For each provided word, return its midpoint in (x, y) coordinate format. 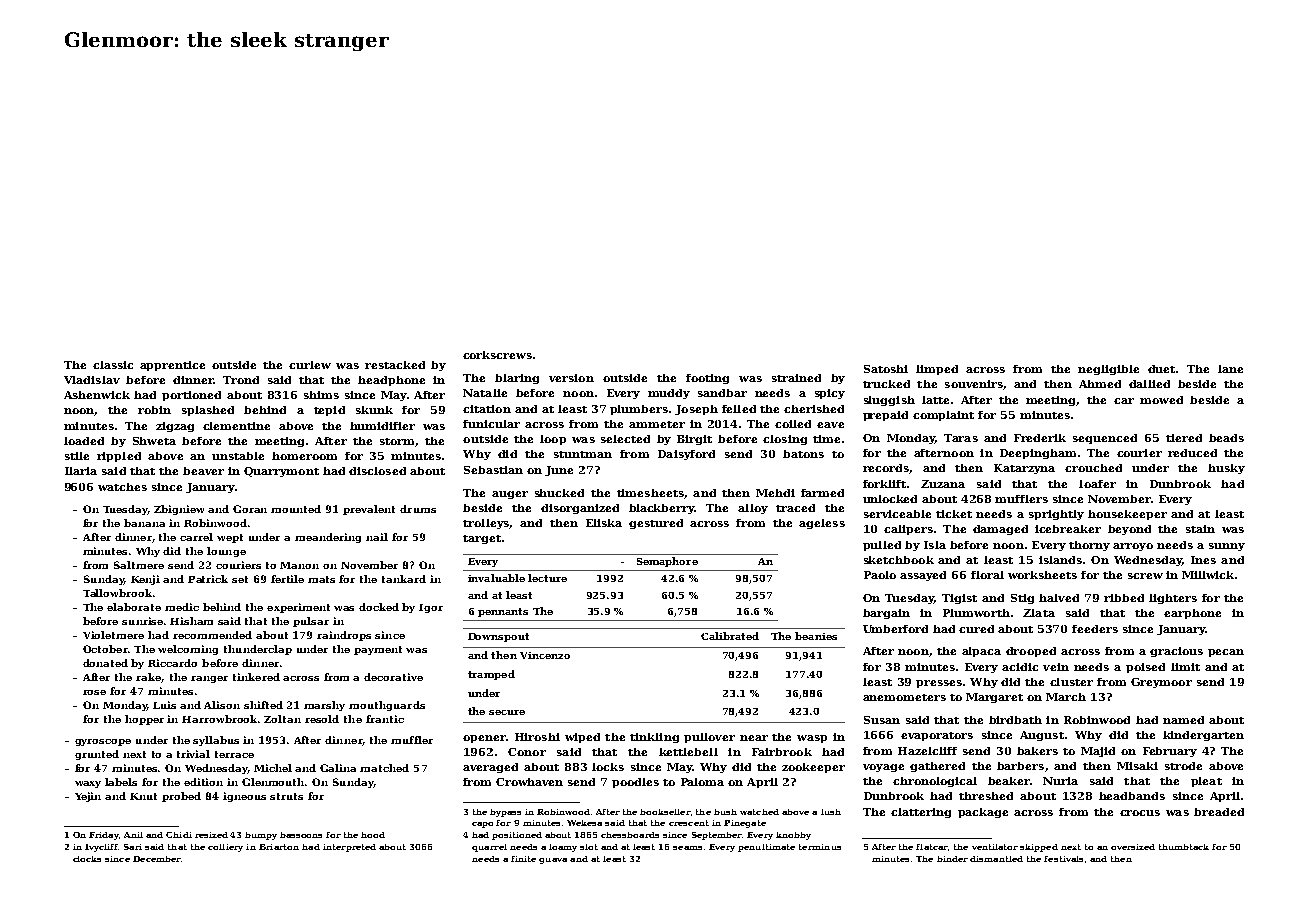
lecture (547, 578)
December (157, 859)
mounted (296, 509)
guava (553, 861)
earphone (1192, 614)
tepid (329, 411)
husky (1226, 469)
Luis (164, 705)
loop (553, 440)
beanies (816, 636)
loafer (1097, 484)
